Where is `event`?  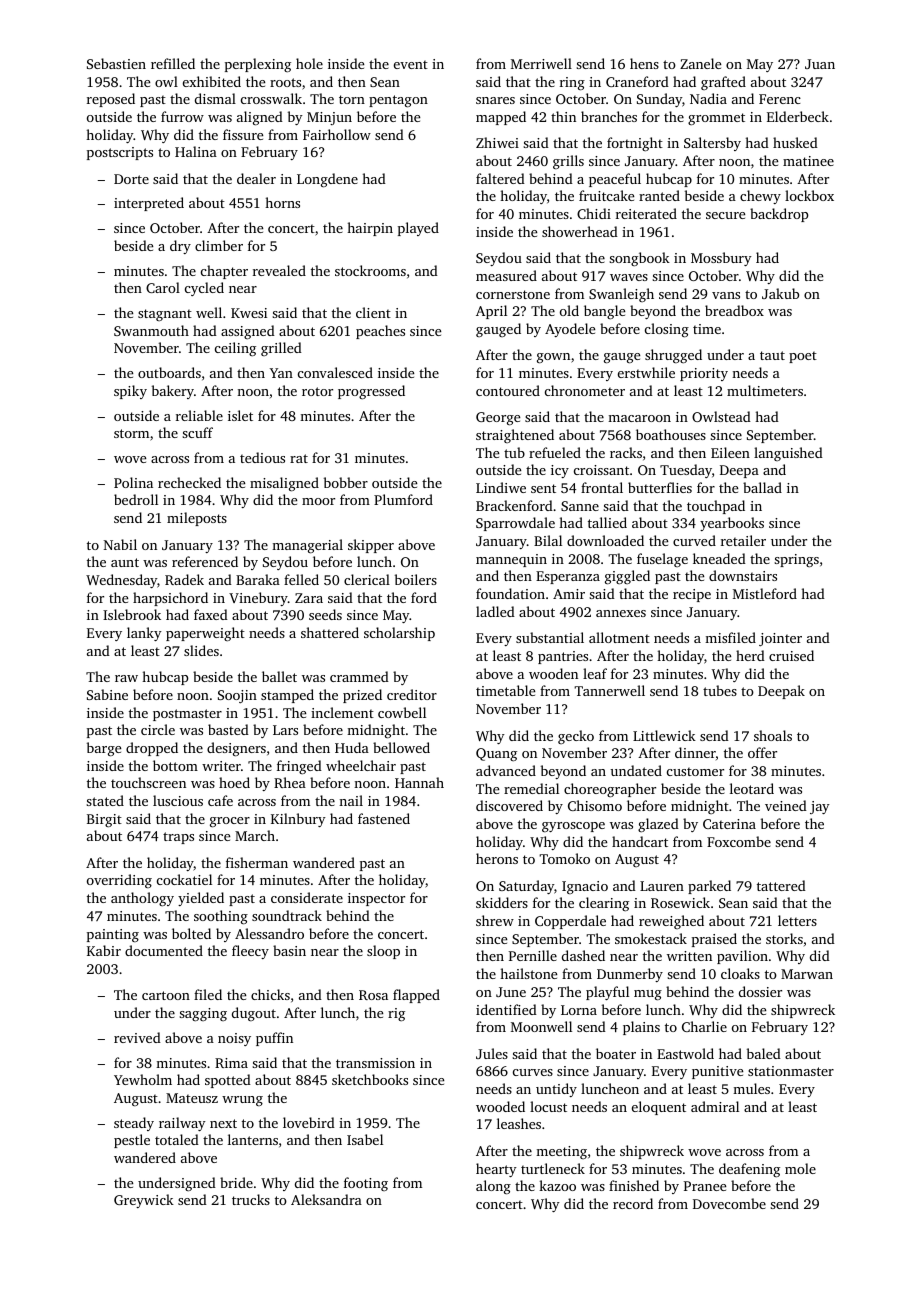
event is located at coordinates (411, 64).
